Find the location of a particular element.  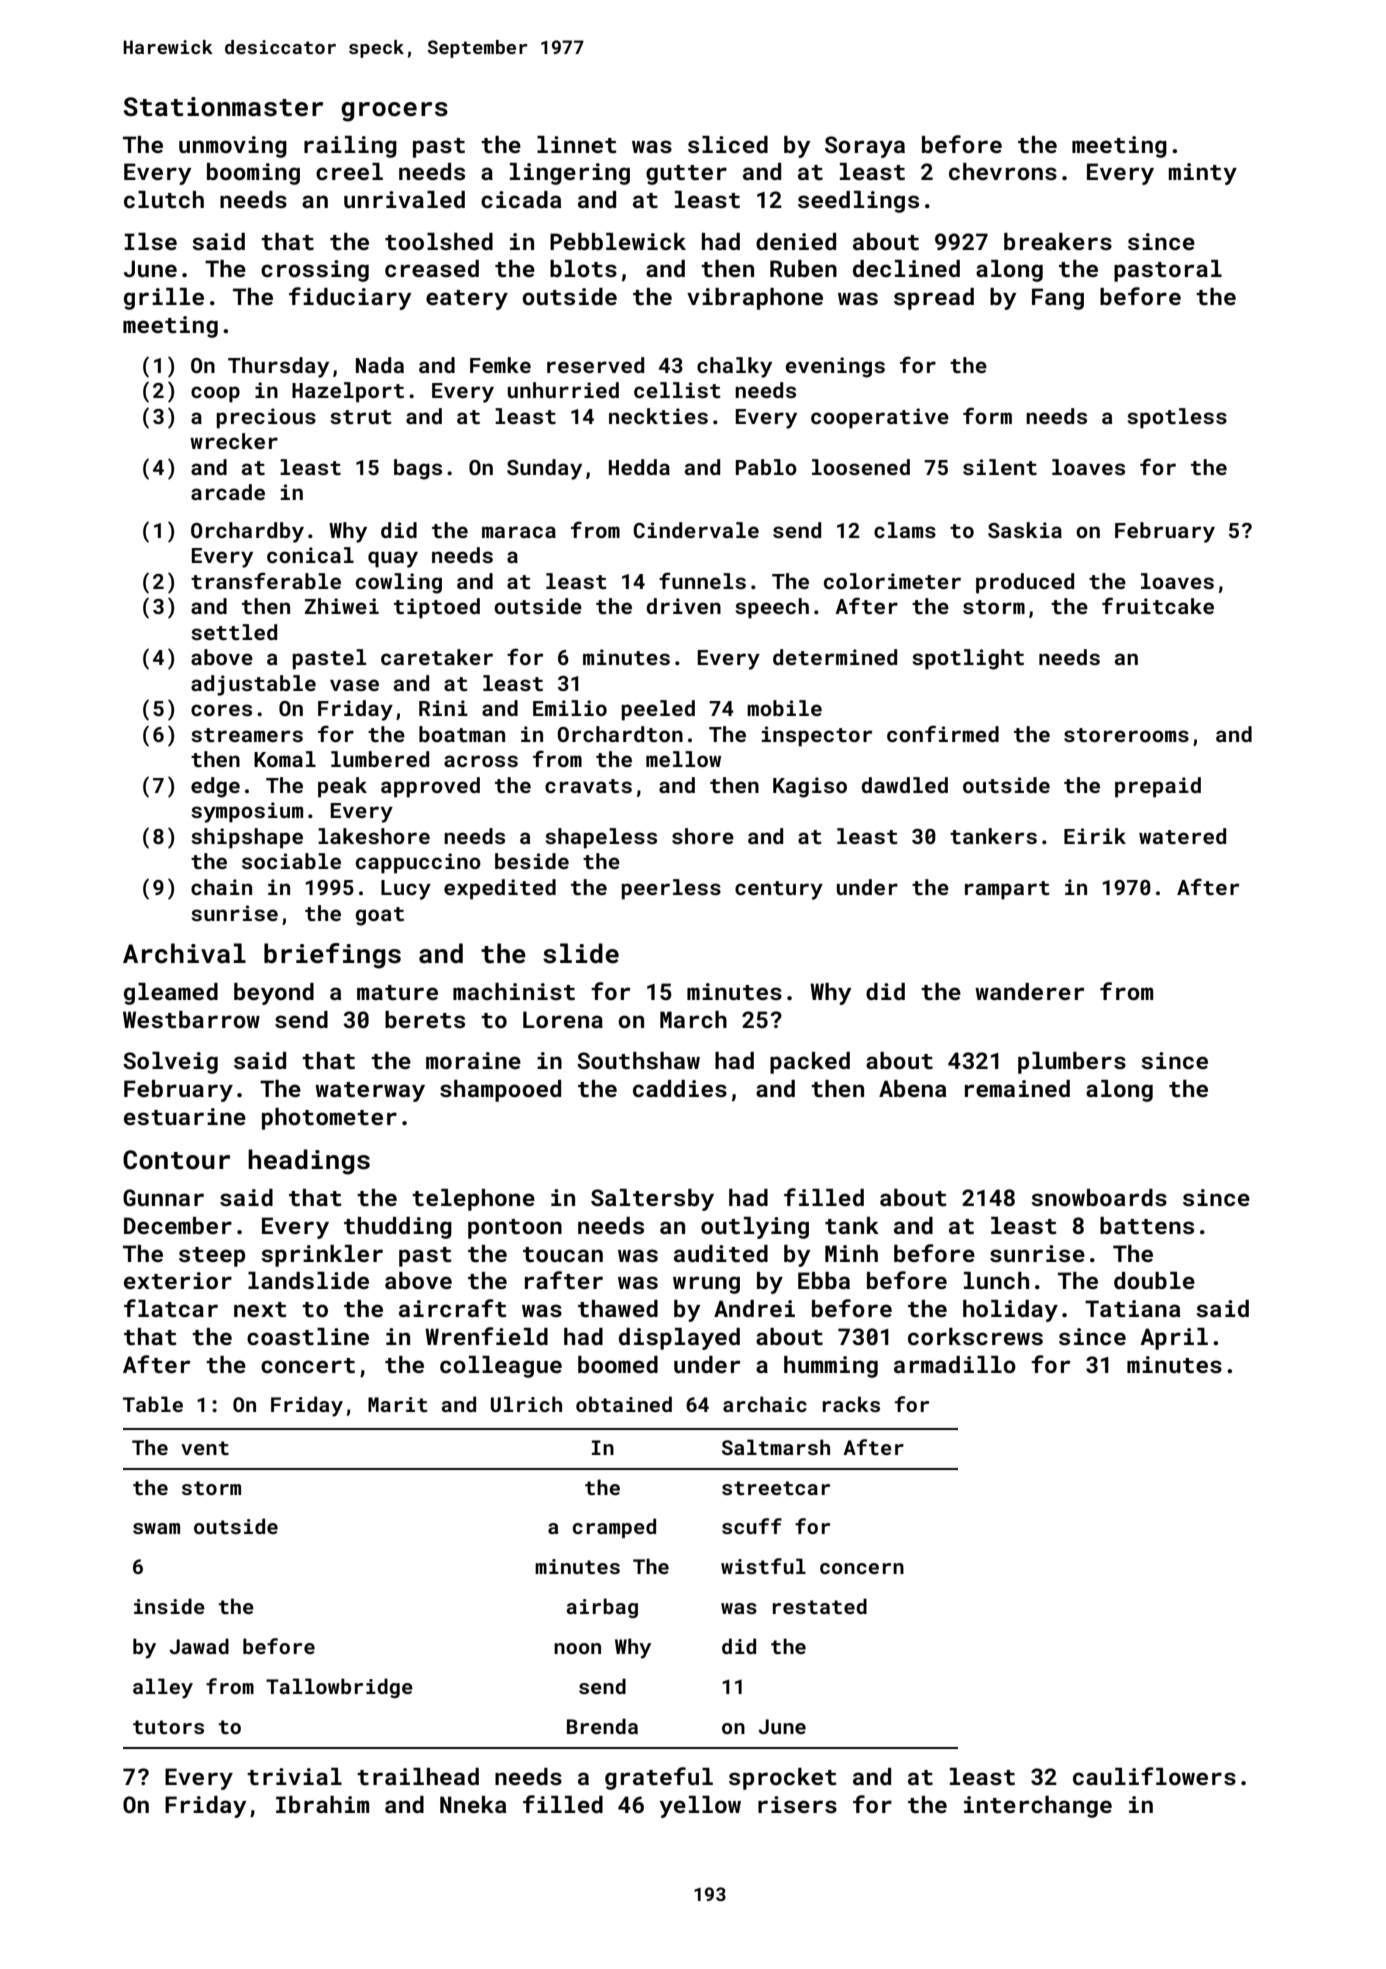

chevrons is located at coordinates (1003, 171).
